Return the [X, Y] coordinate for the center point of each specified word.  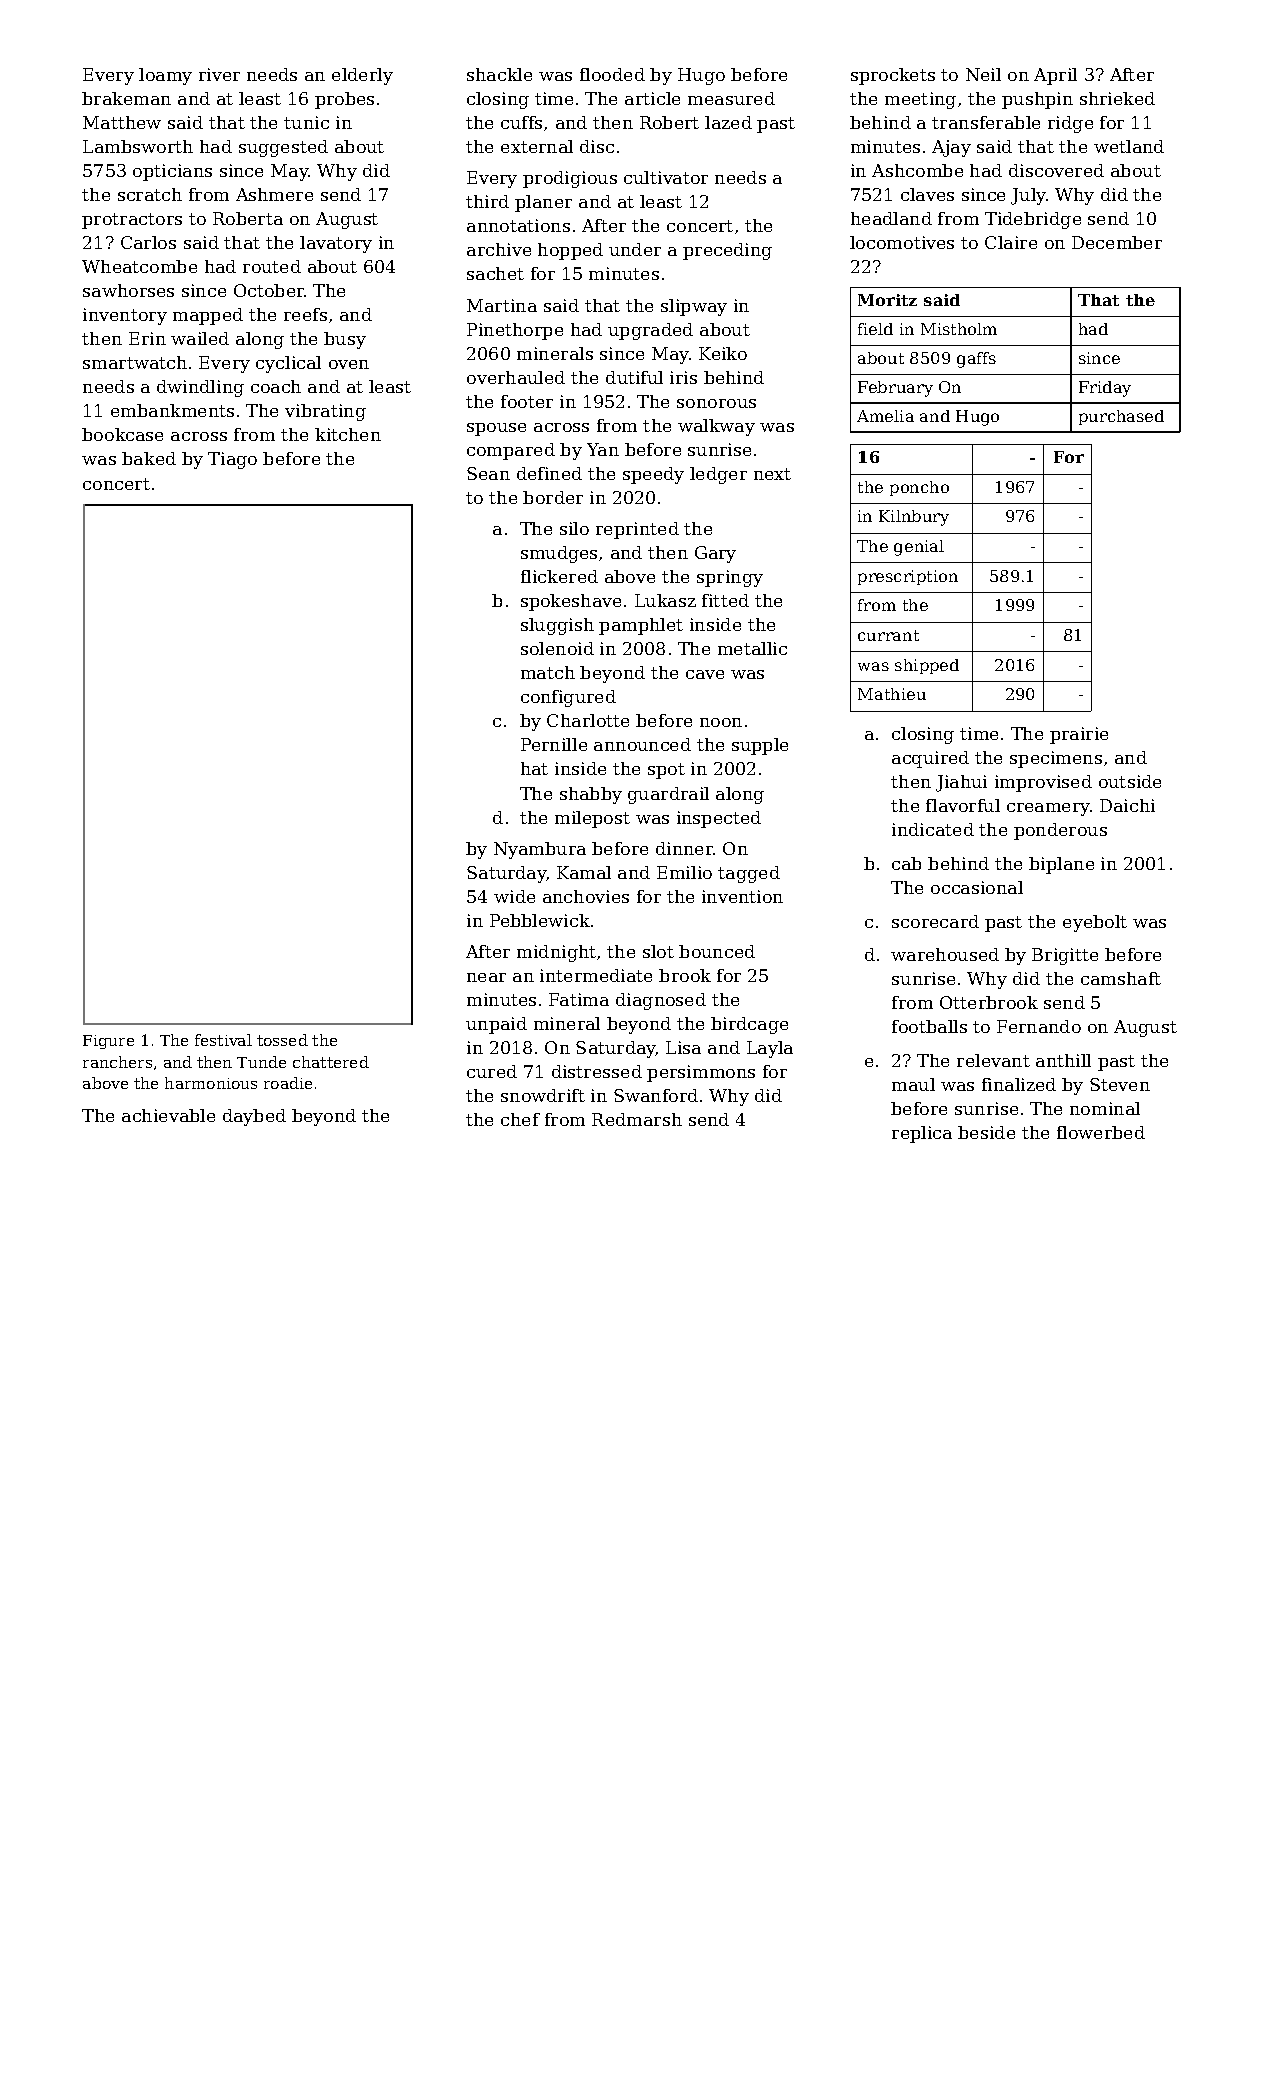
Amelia [885, 416]
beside [986, 1132]
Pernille [554, 744]
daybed [254, 1117]
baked [149, 458]
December [1117, 242]
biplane [1061, 865]
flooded [612, 74]
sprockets [893, 76]
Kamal [584, 872]
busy [345, 340]
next [772, 474]
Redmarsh [637, 1119]
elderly [362, 76]
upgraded [650, 331]
